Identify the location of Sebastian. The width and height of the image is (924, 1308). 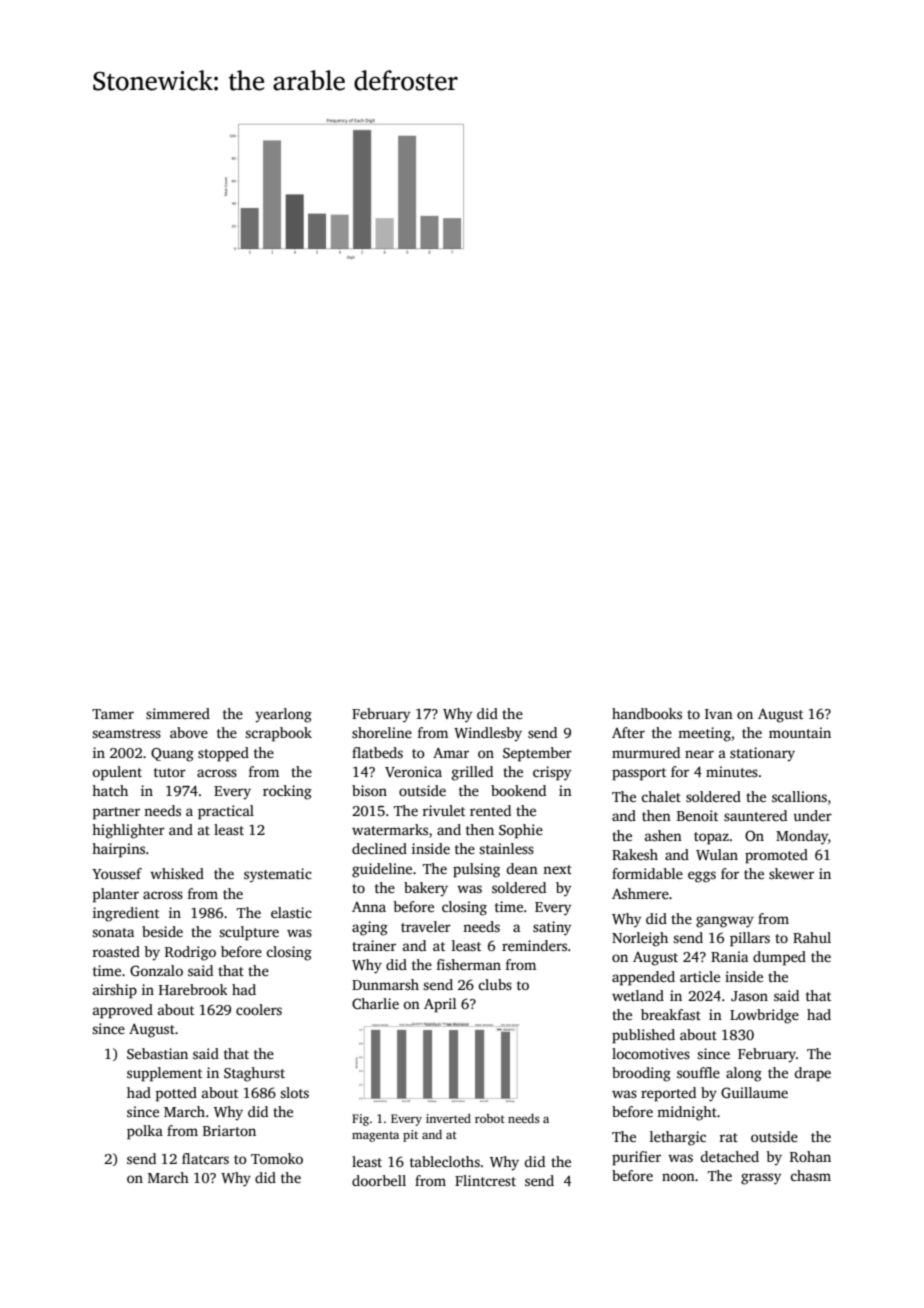
(157, 1053).
